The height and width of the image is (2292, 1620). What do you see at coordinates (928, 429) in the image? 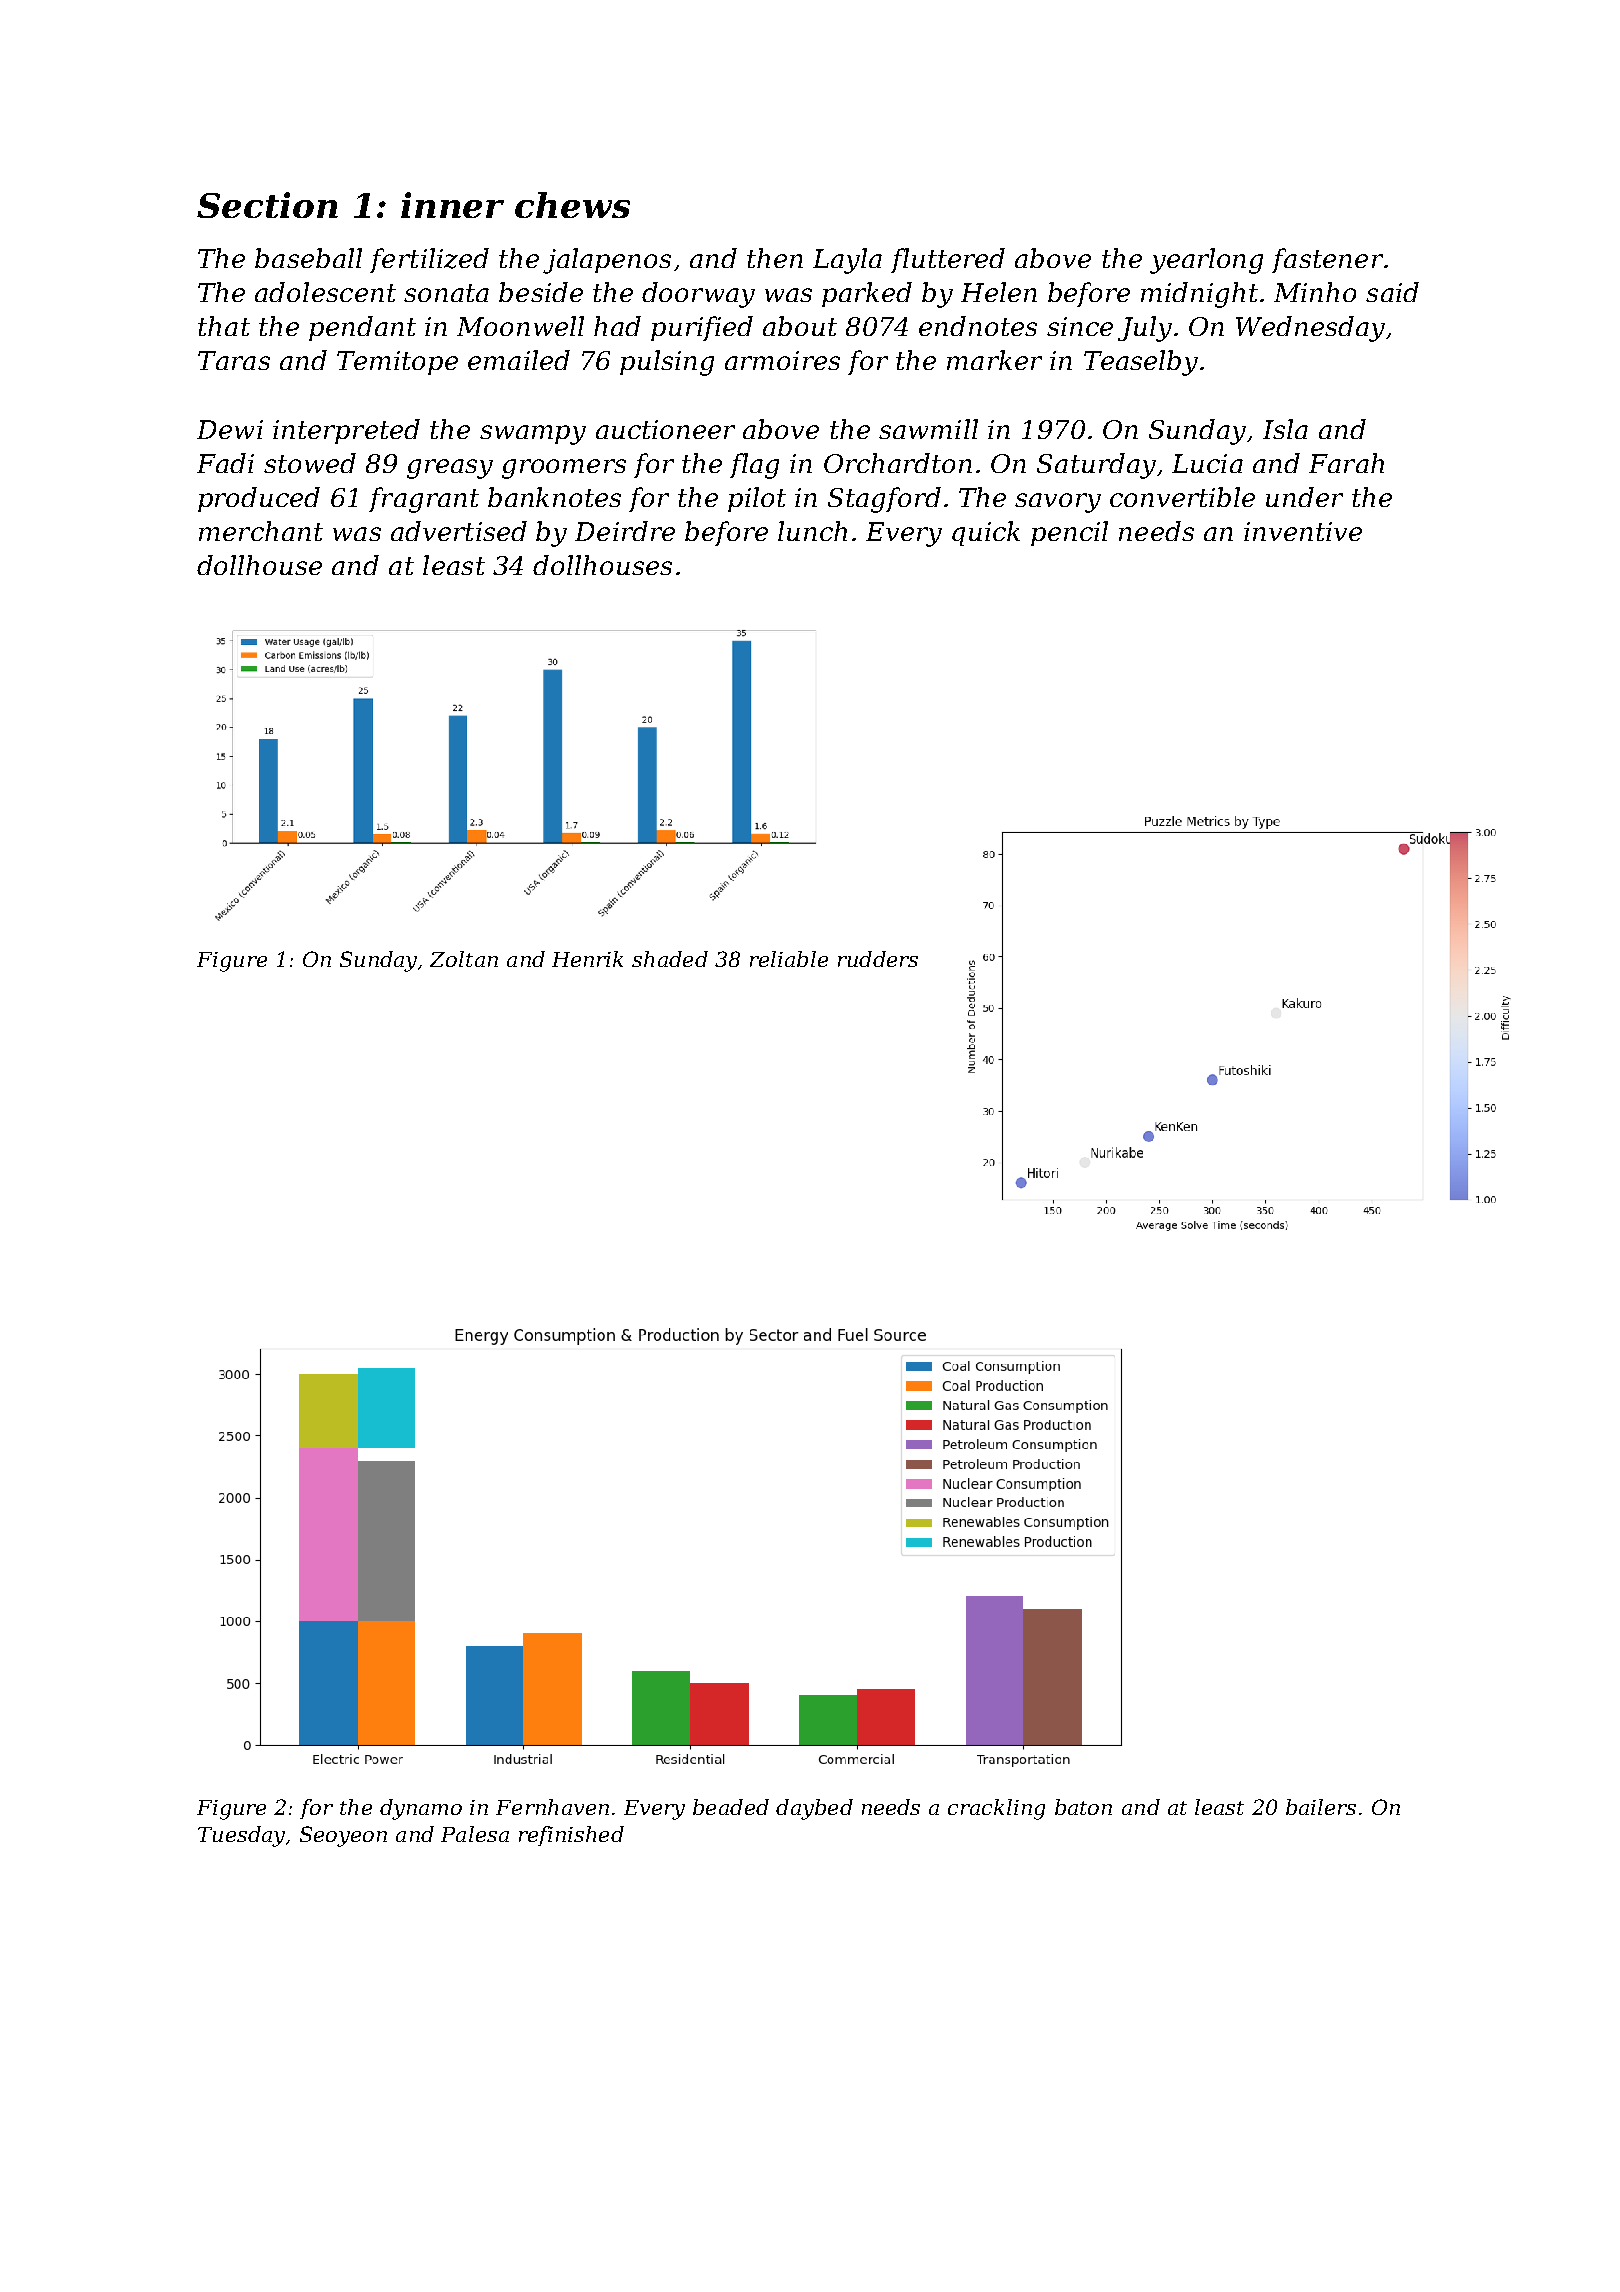
I see `sawmill` at bounding box center [928, 429].
